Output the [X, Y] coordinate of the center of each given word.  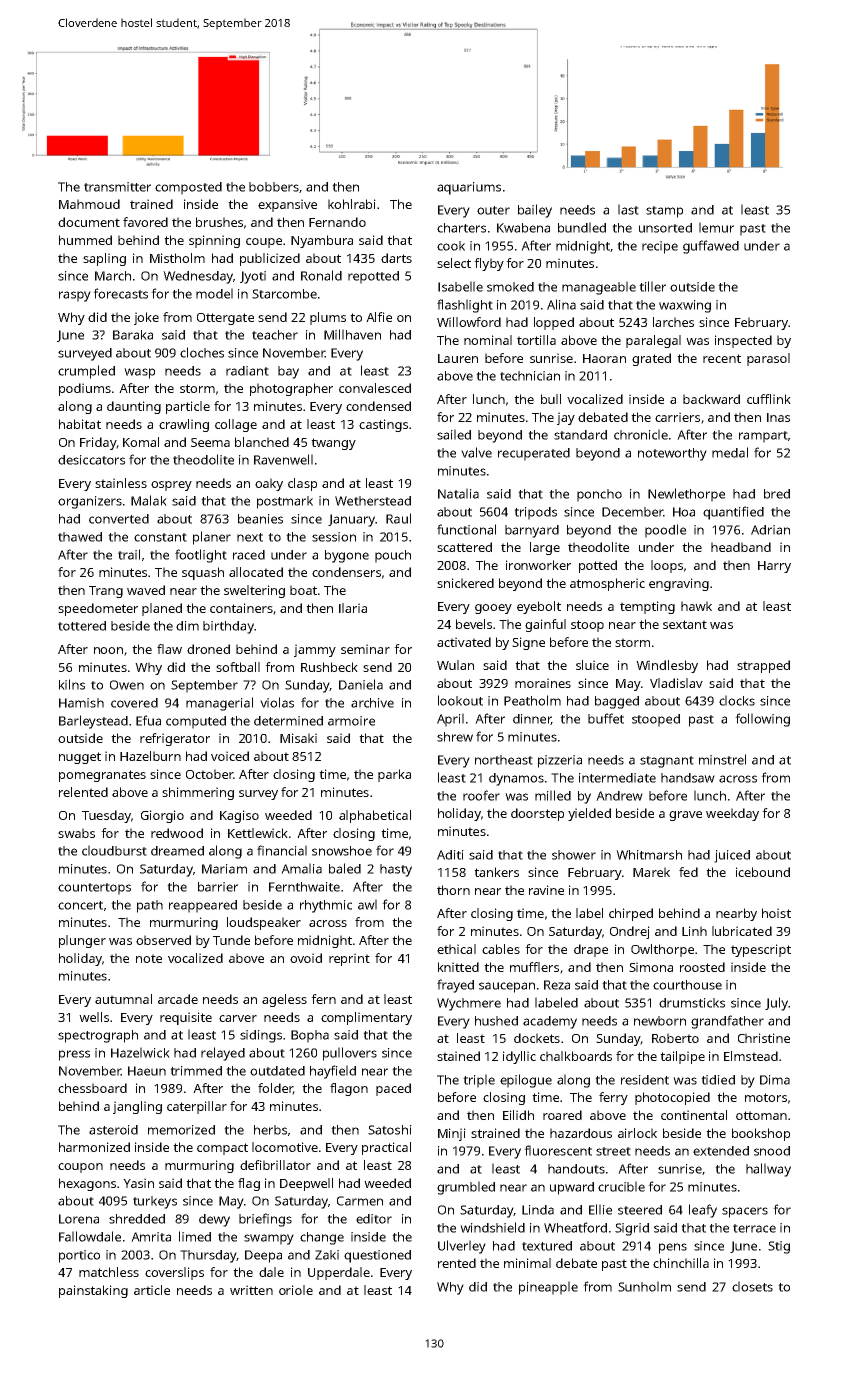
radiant [247, 371]
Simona [651, 967]
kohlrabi [352, 204]
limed [195, 1236]
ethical [456, 949]
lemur [716, 227]
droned [208, 649]
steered [640, 1210]
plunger [82, 941]
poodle [665, 531]
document [89, 222]
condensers [346, 572]
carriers [677, 417]
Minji [452, 1134]
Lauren [458, 358]
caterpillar [197, 1107]
